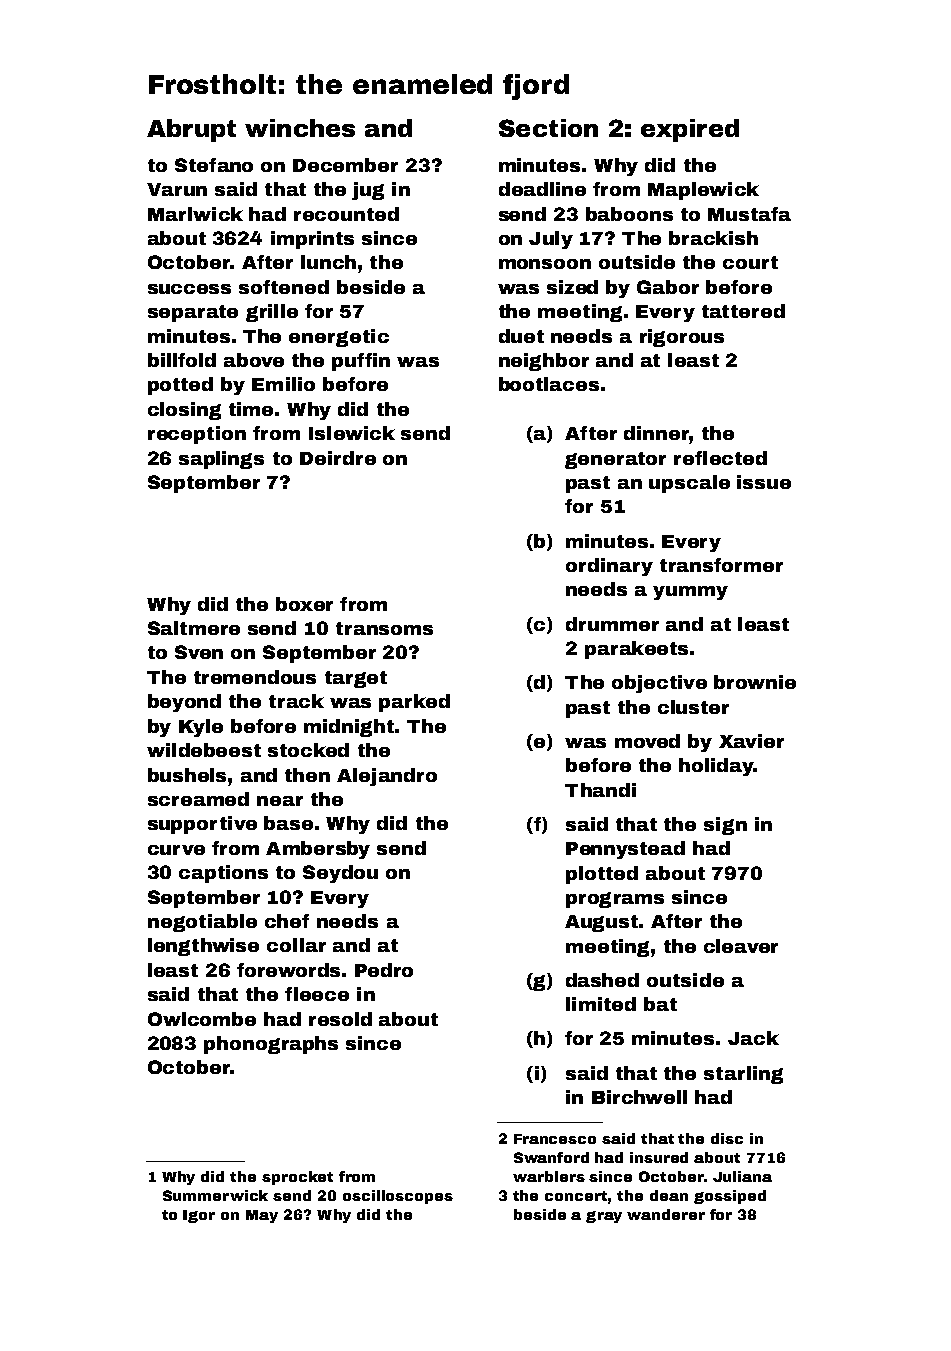 The image size is (951, 1351). Describe the element at coordinates (215, 1195) in the screenshot. I see `Summerwick` at that location.
